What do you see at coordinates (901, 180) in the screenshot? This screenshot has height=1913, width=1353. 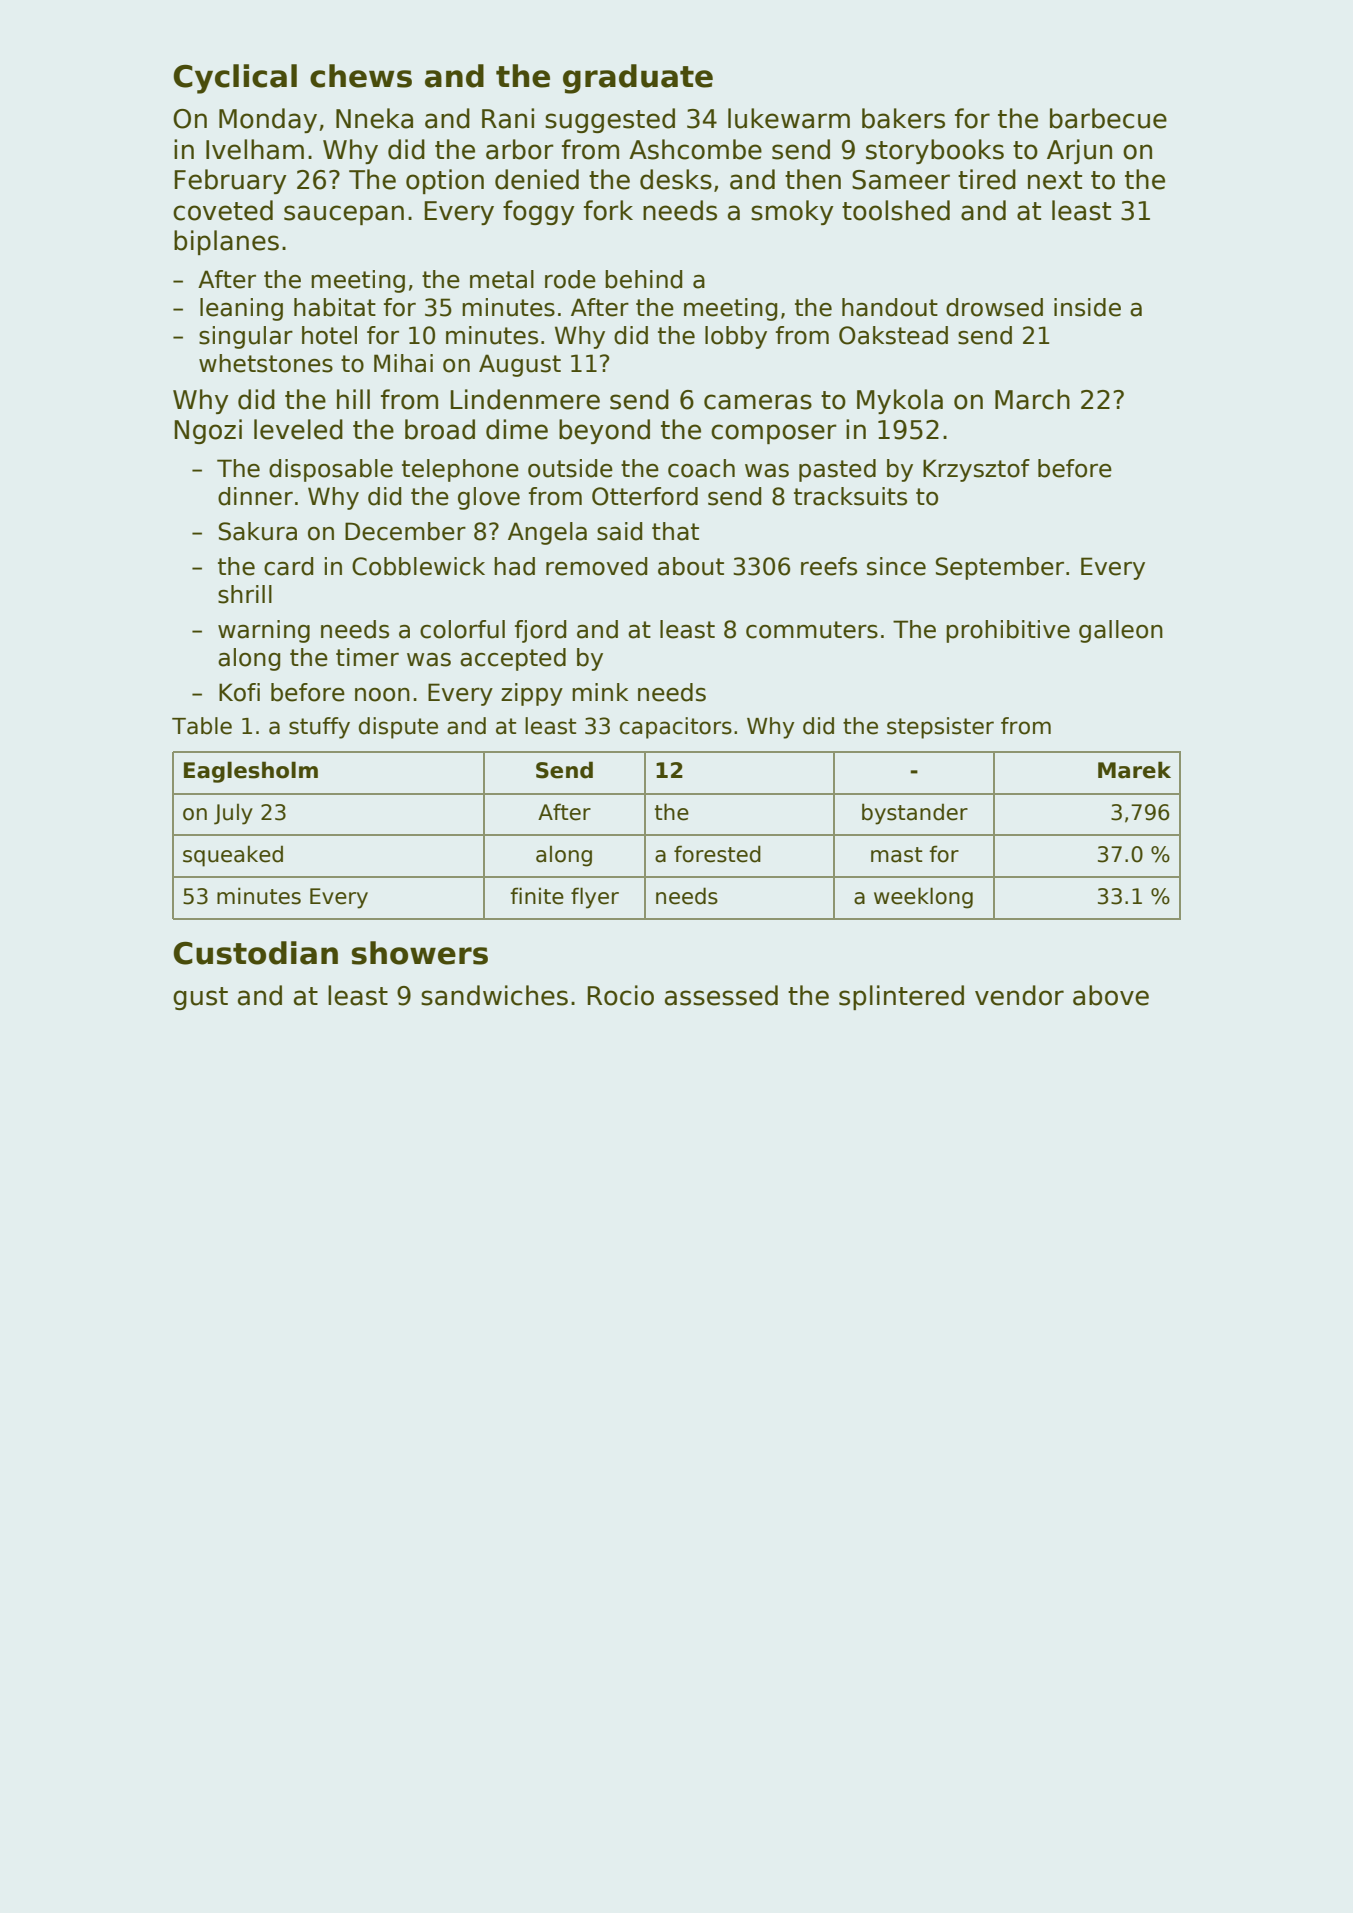 I see `Sameer` at bounding box center [901, 180].
